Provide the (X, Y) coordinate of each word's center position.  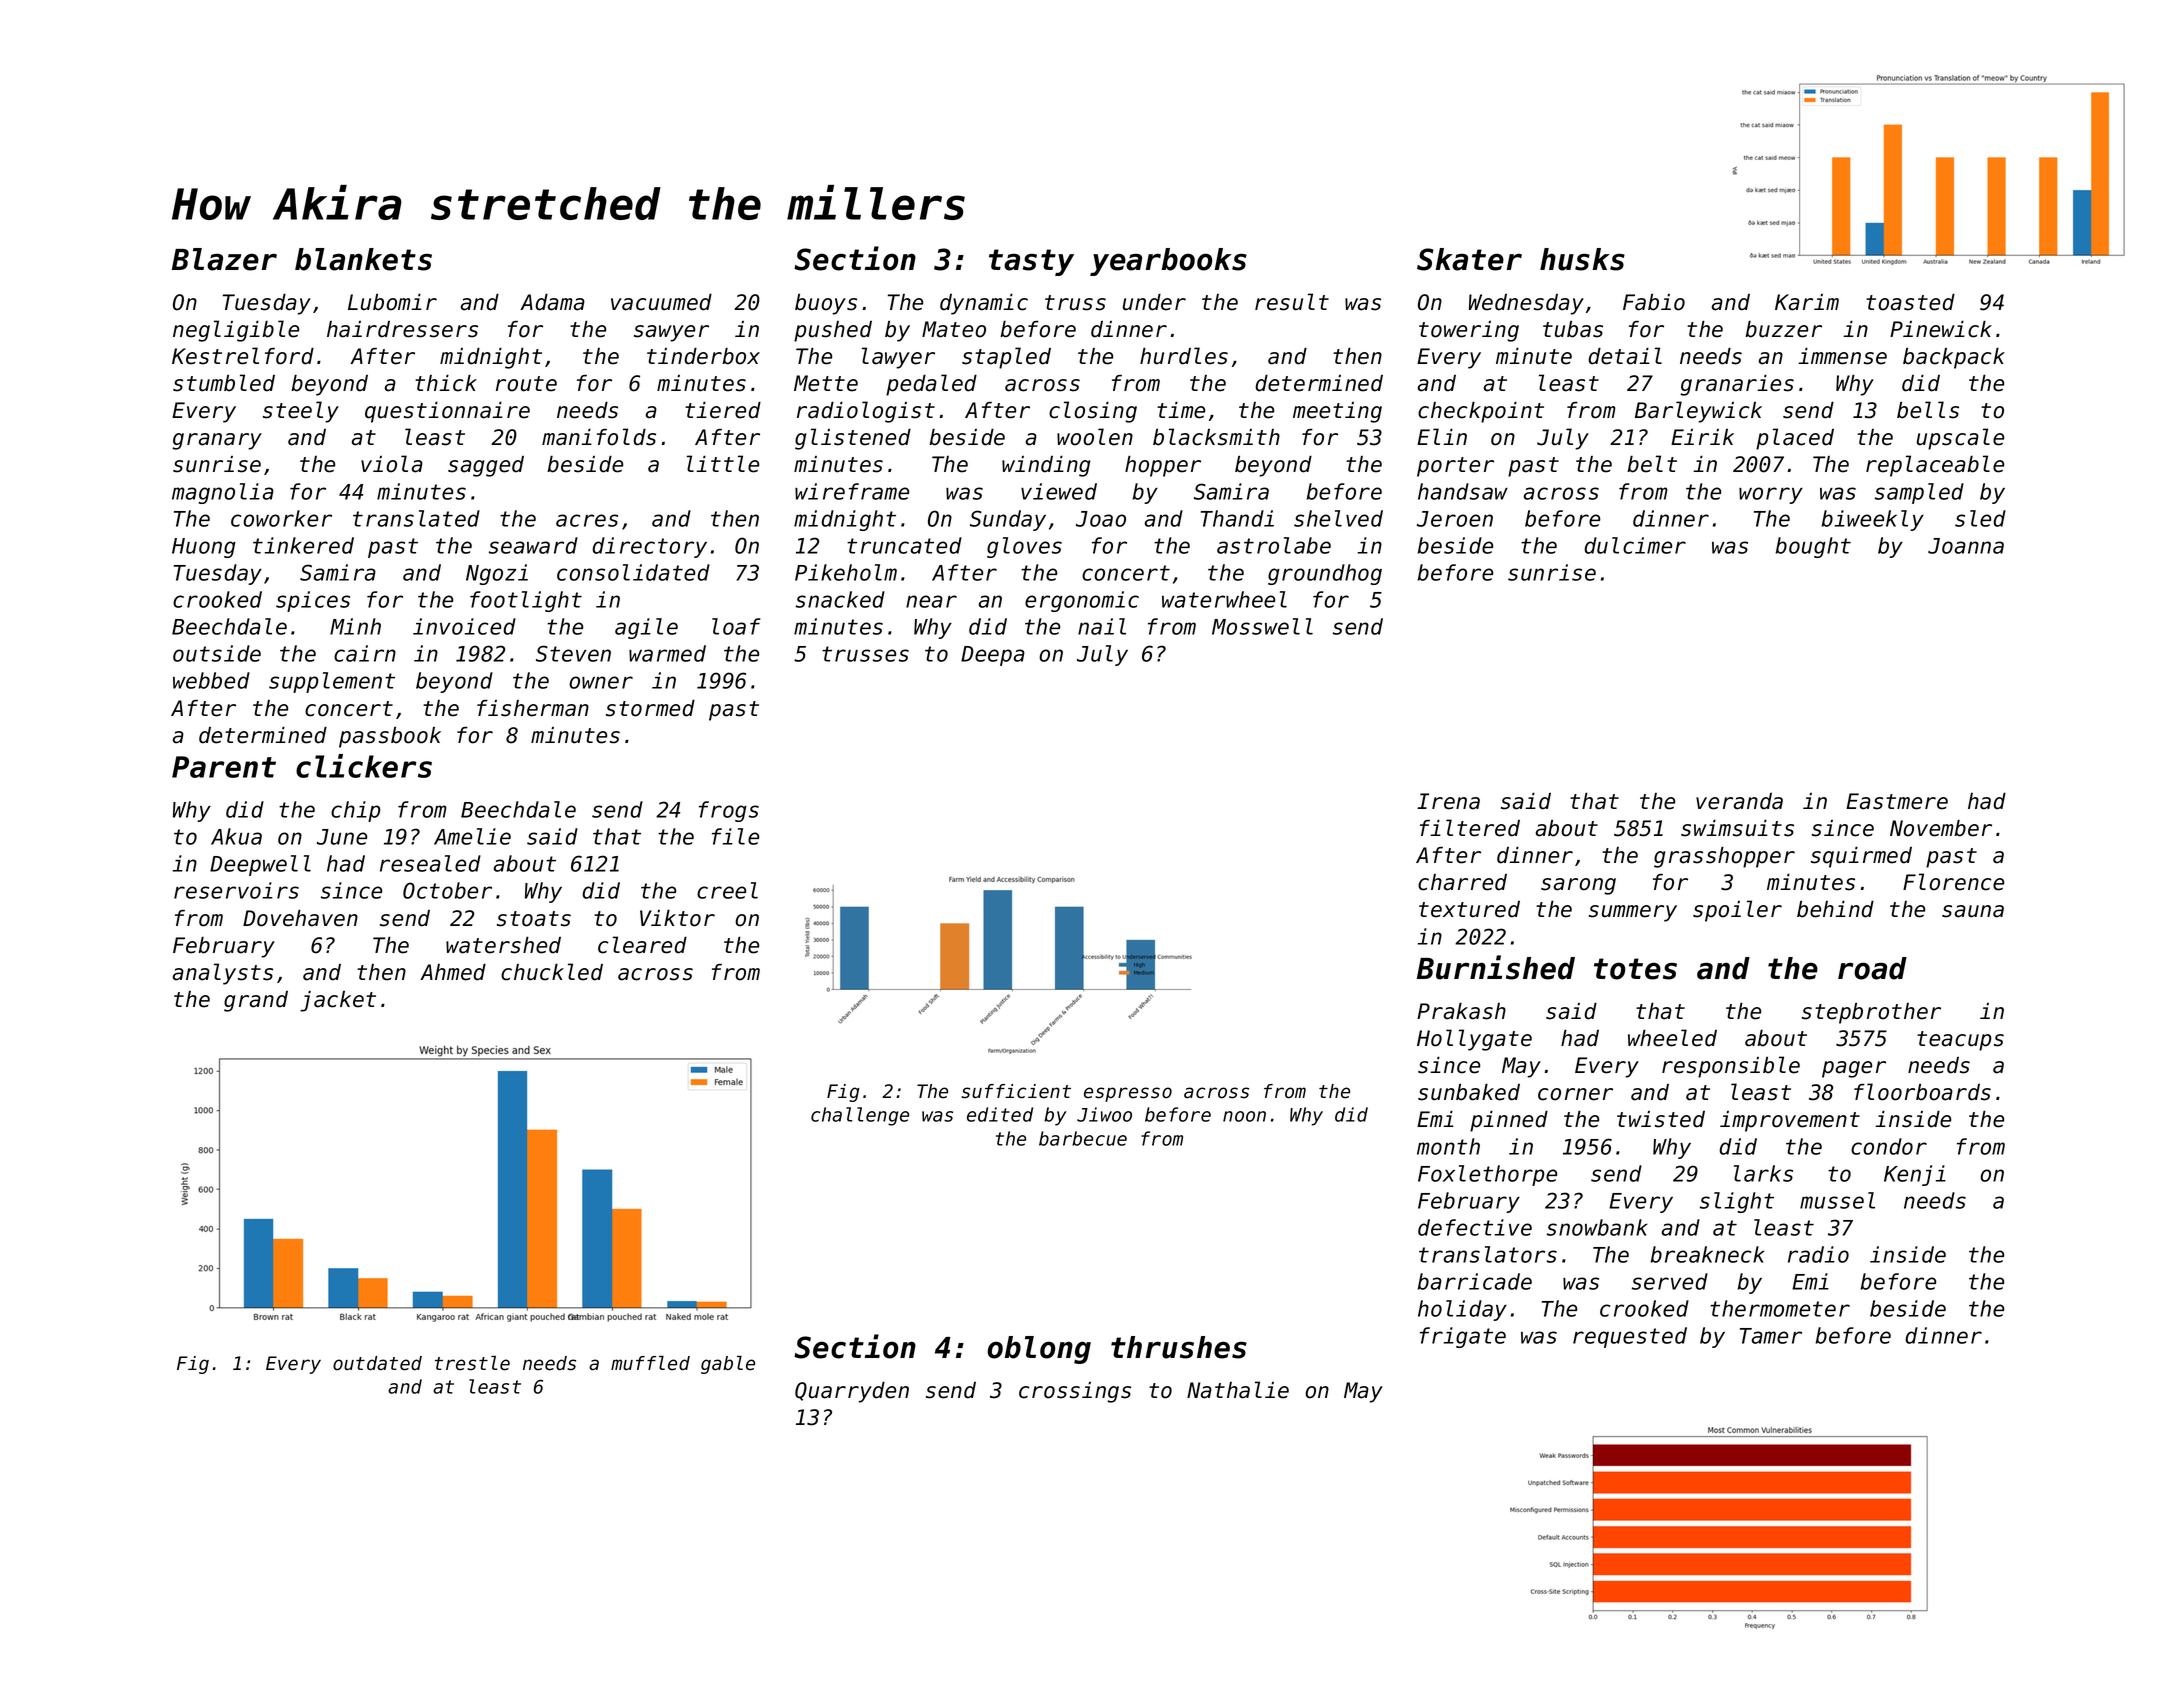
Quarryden (852, 1392)
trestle (472, 1363)
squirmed (1861, 857)
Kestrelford (243, 356)
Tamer (1771, 1336)
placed (1795, 439)
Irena (1448, 801)
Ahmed (453, 972)
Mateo (954, 329)
